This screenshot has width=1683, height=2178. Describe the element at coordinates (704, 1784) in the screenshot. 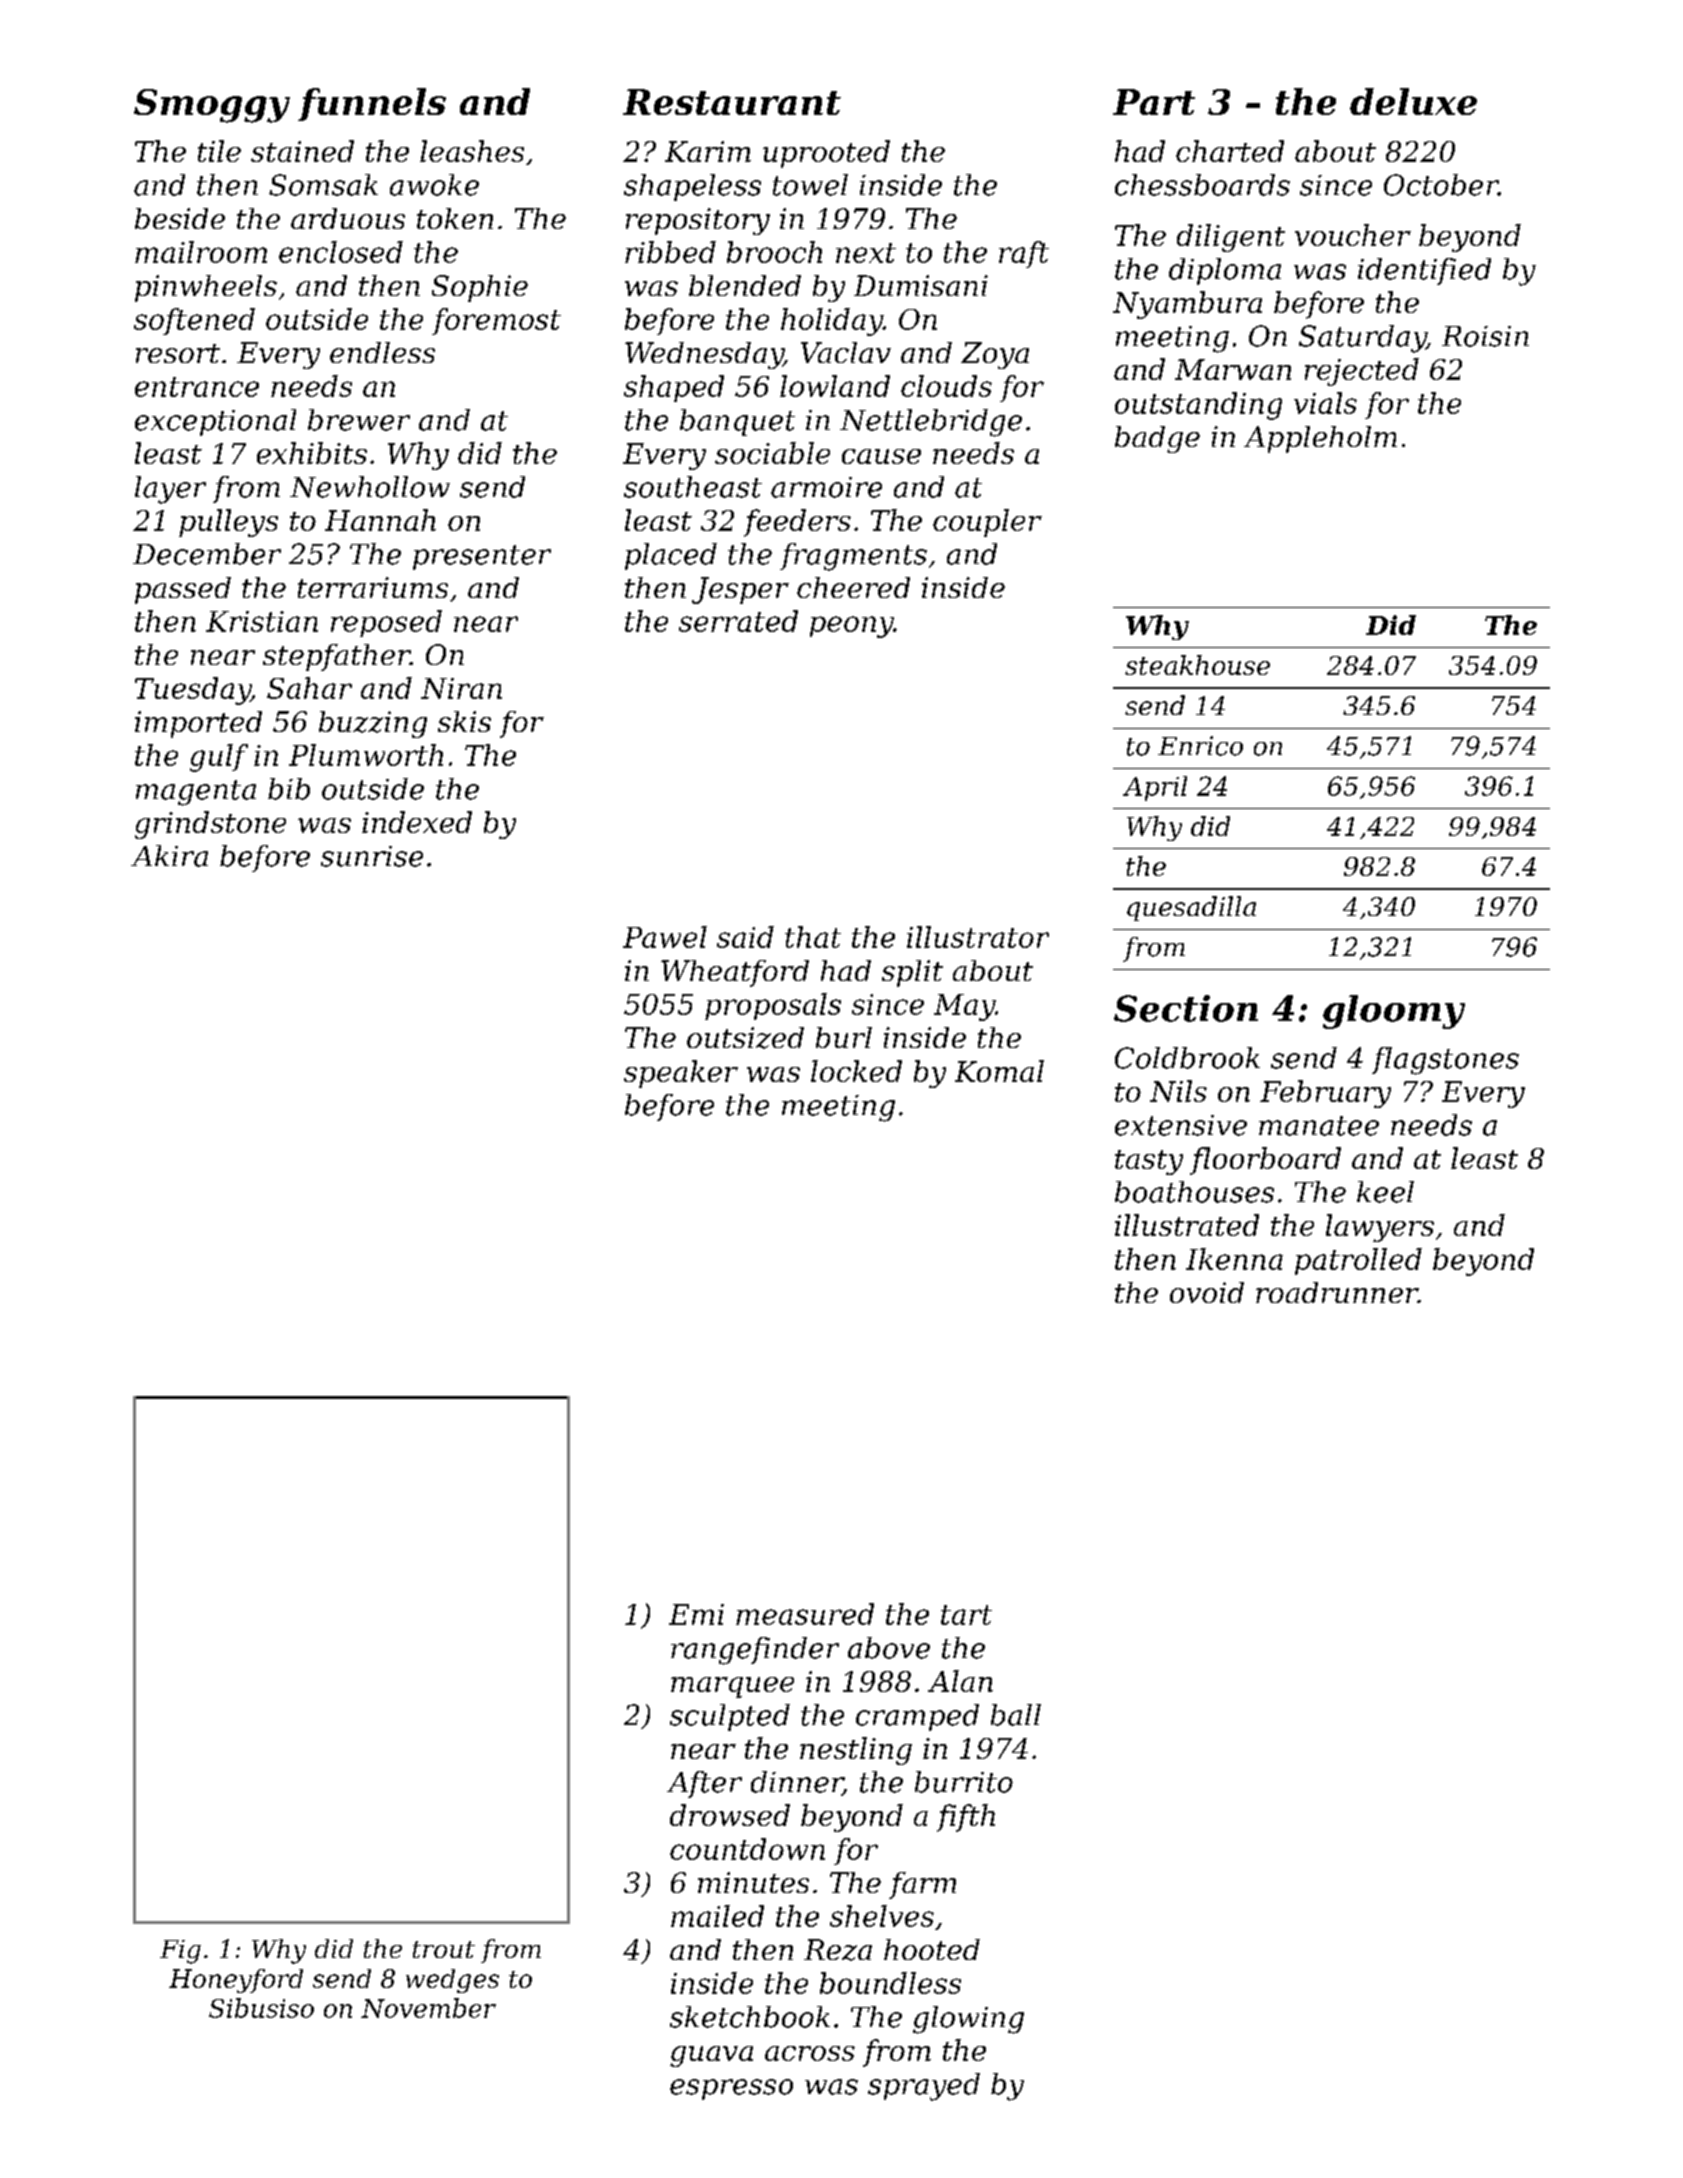

I see `After` at that location.
